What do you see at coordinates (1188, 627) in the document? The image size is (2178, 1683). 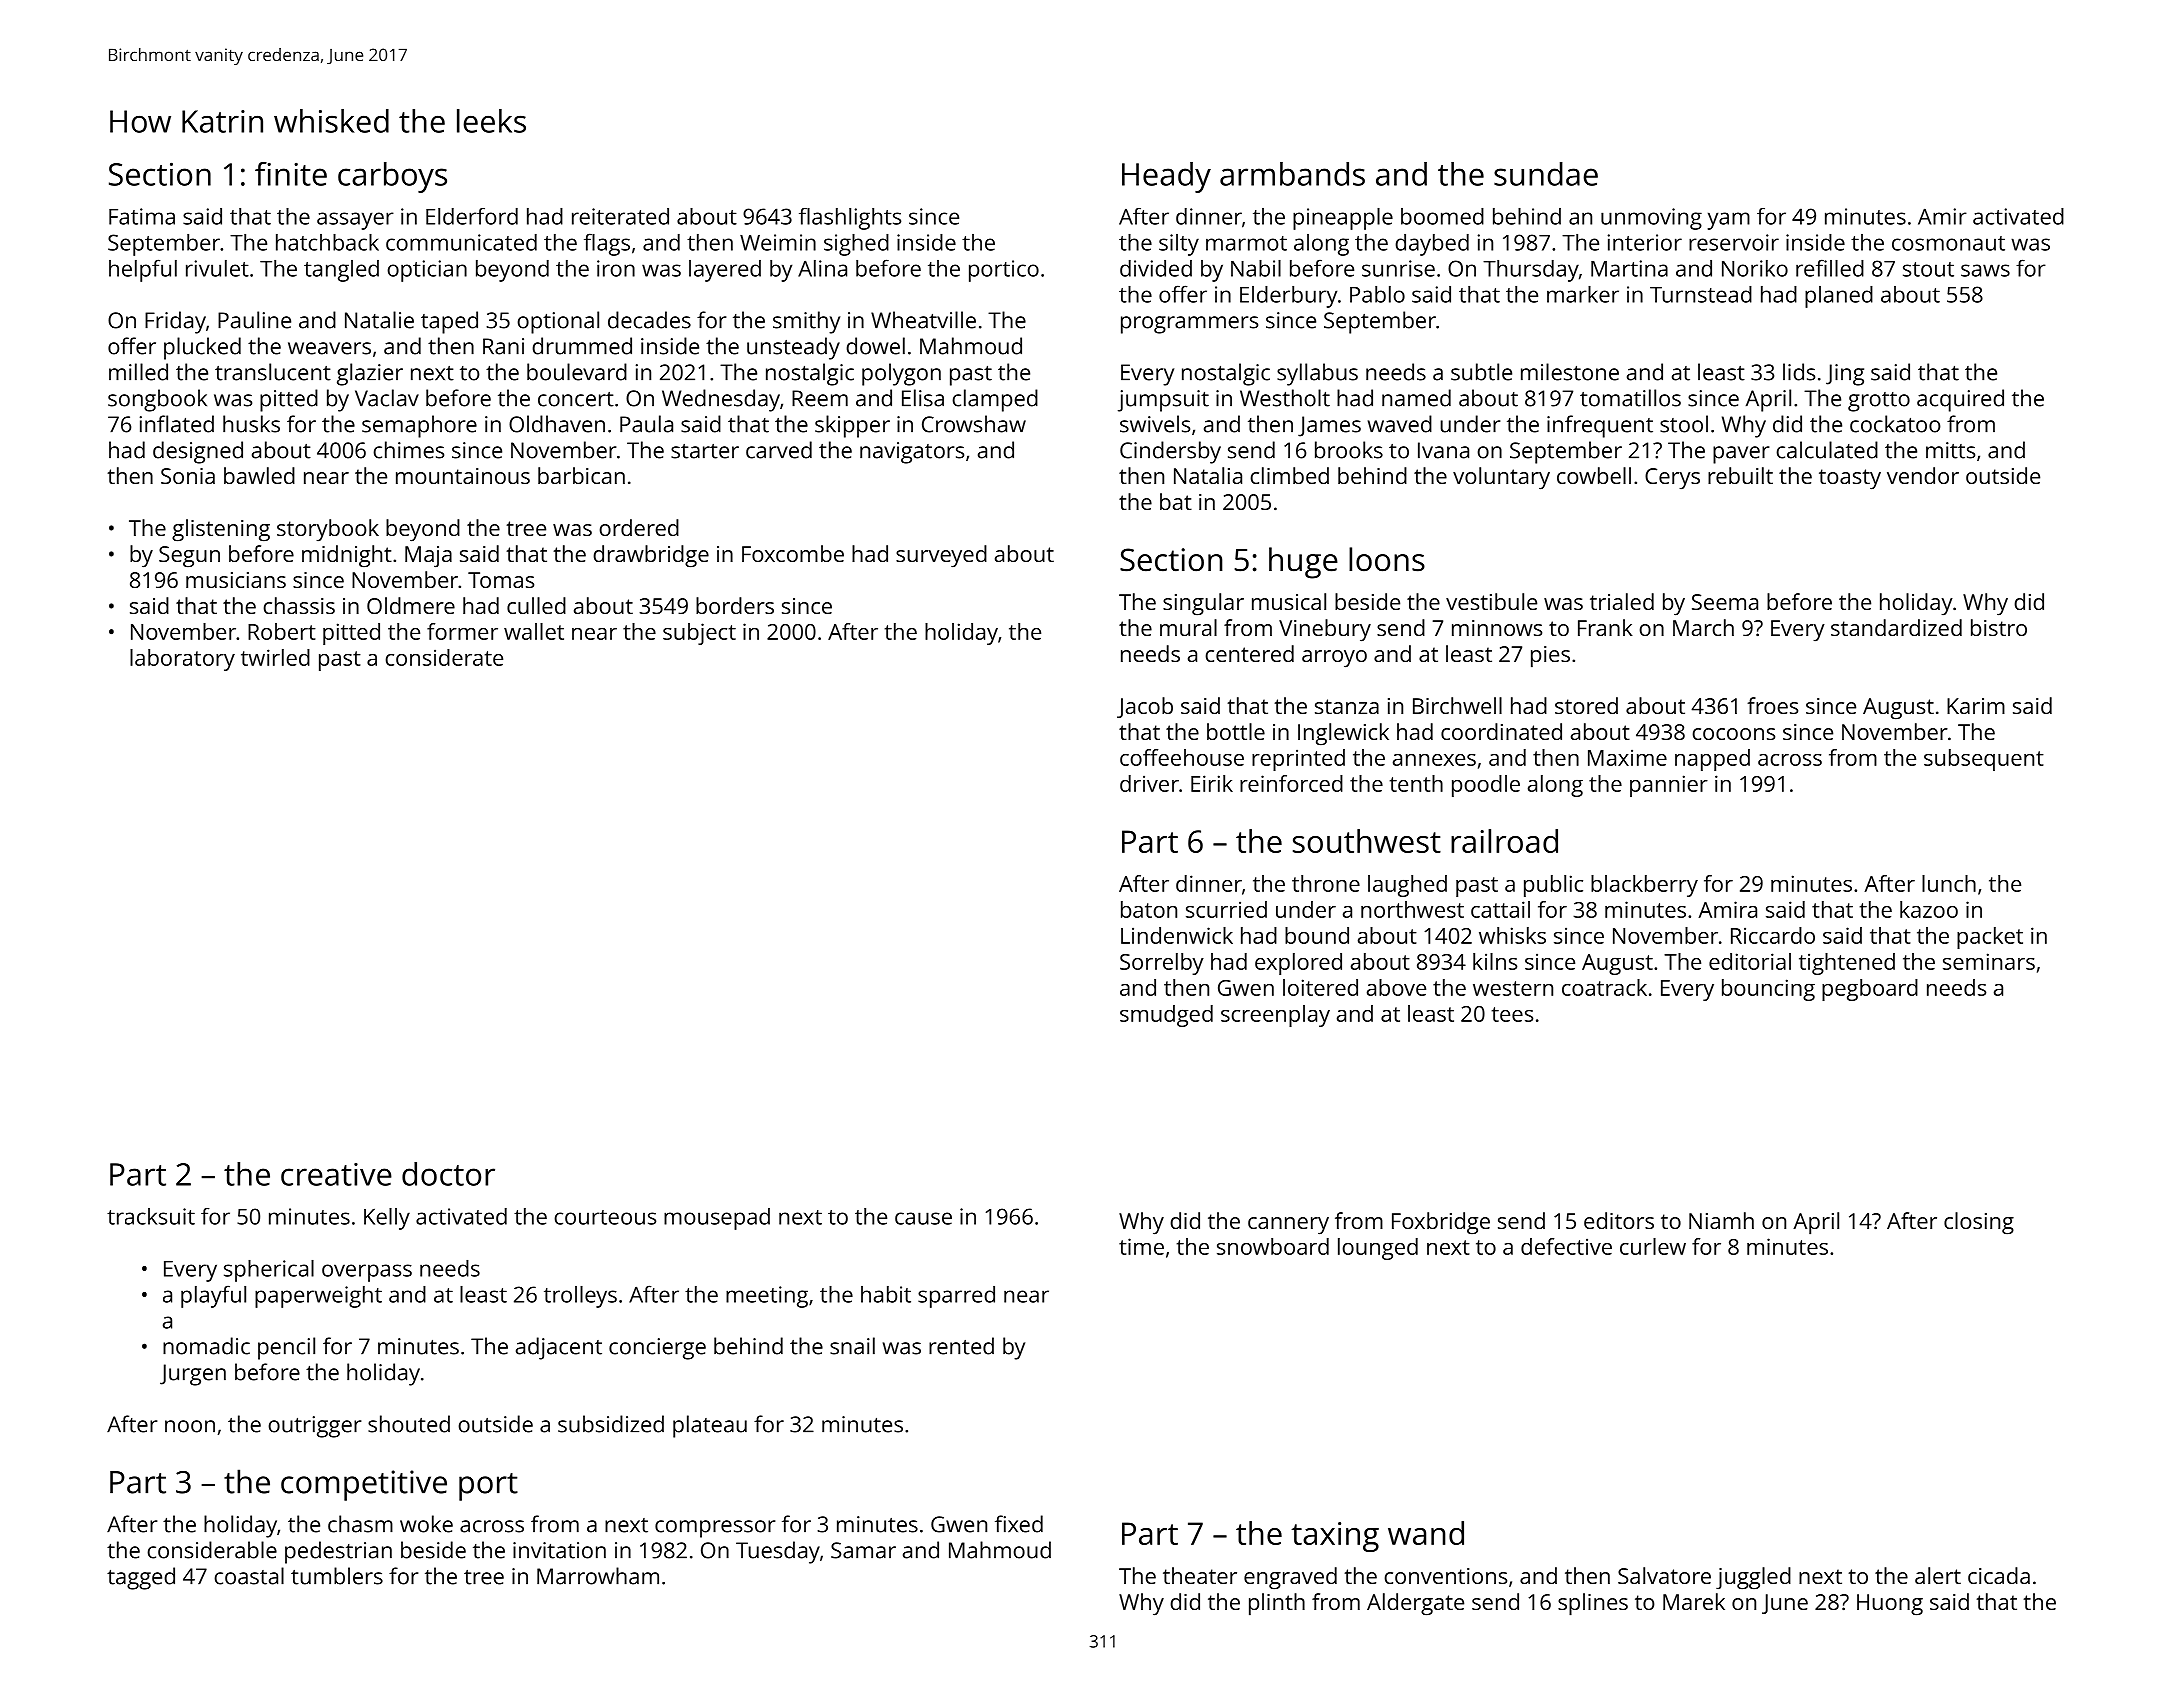 I see `mural` at bounding box center [1188, 627].
